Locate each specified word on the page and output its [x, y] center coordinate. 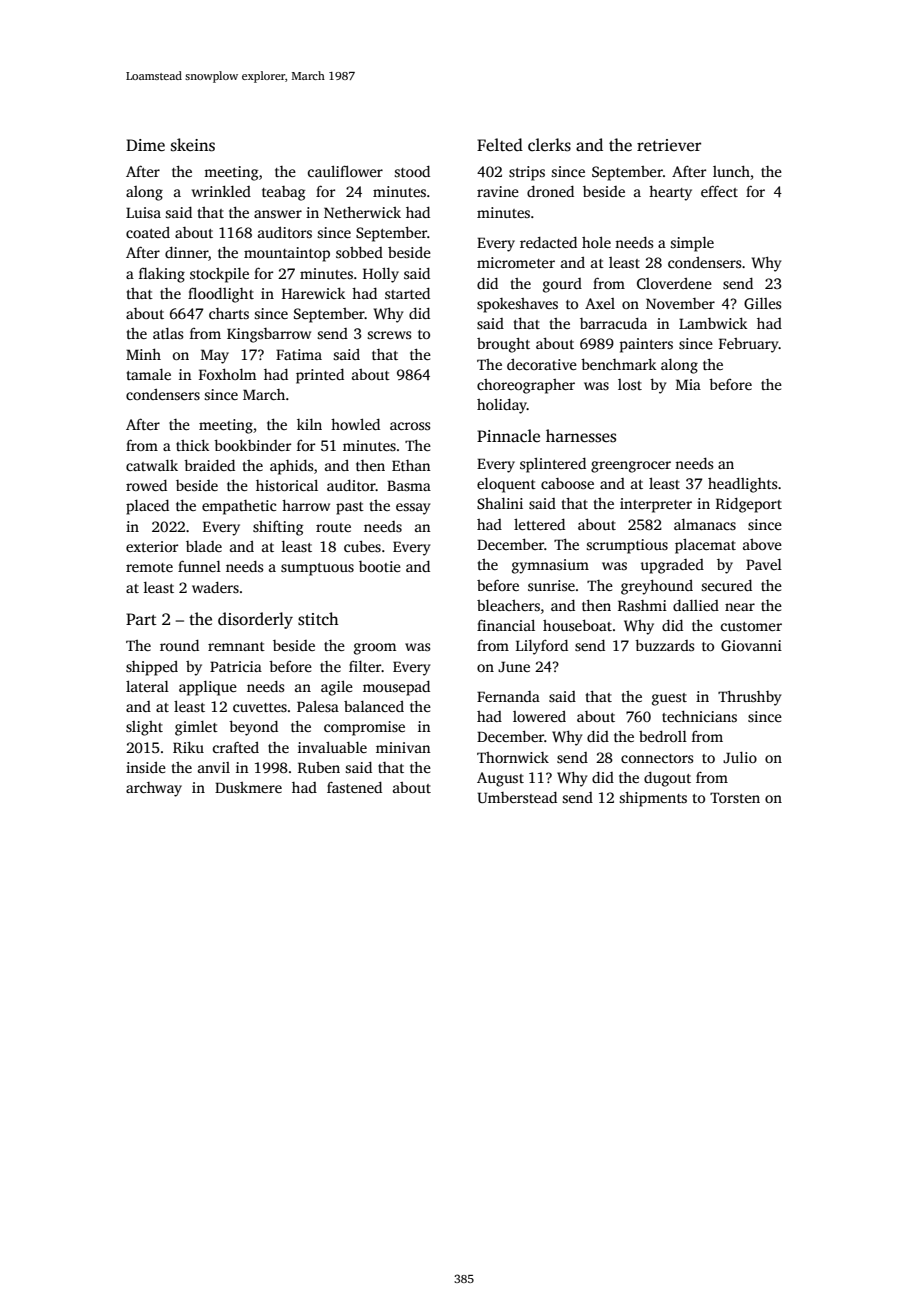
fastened [354, 787]
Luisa [143, 212]
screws [389, 335]
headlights [742, 485]
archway [154, 789]
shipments [653, 799]
